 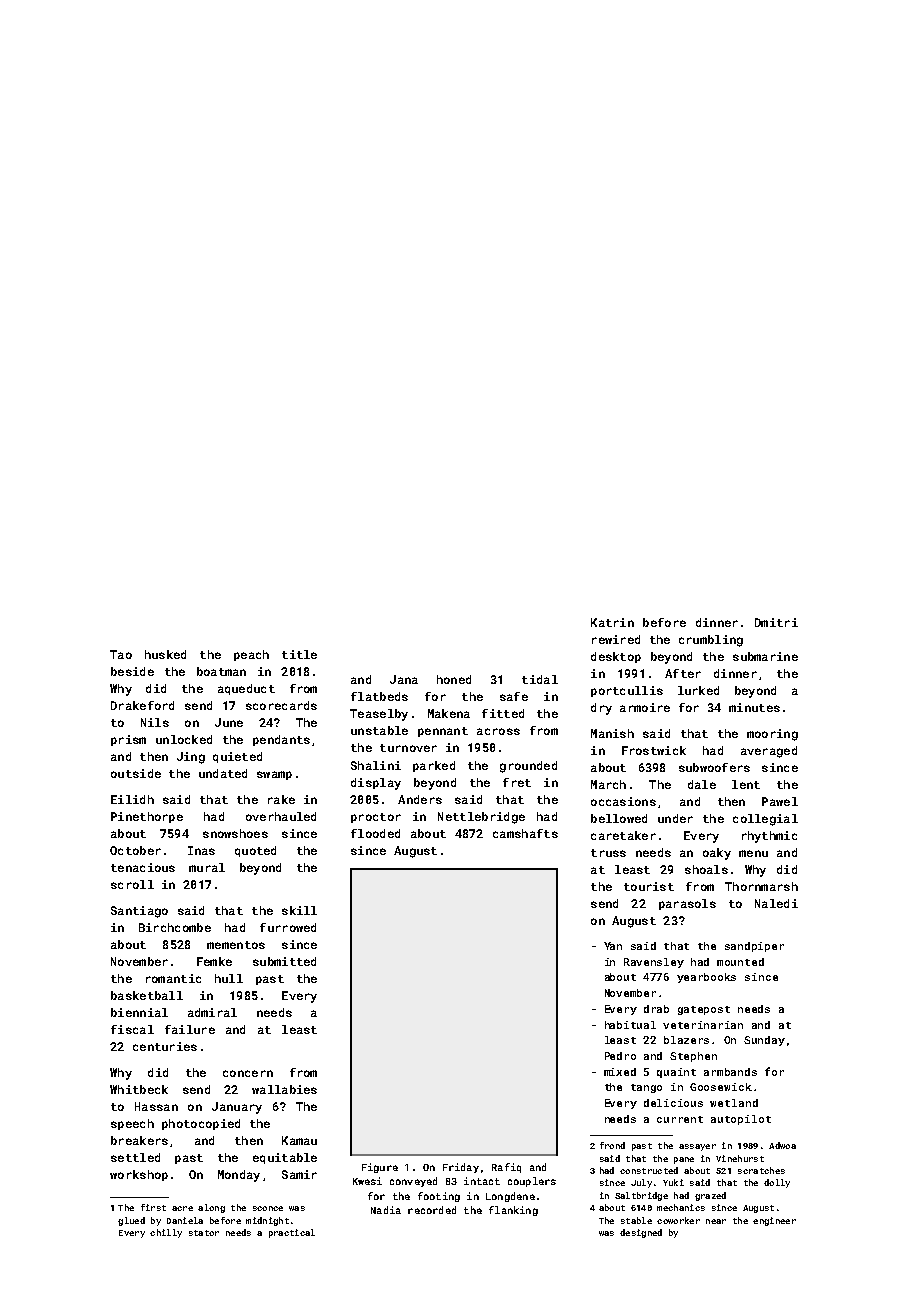 What do you see at coordinates (765, 656) in the screenshot?
I see `submarine` at bounding box center [765, 656].
